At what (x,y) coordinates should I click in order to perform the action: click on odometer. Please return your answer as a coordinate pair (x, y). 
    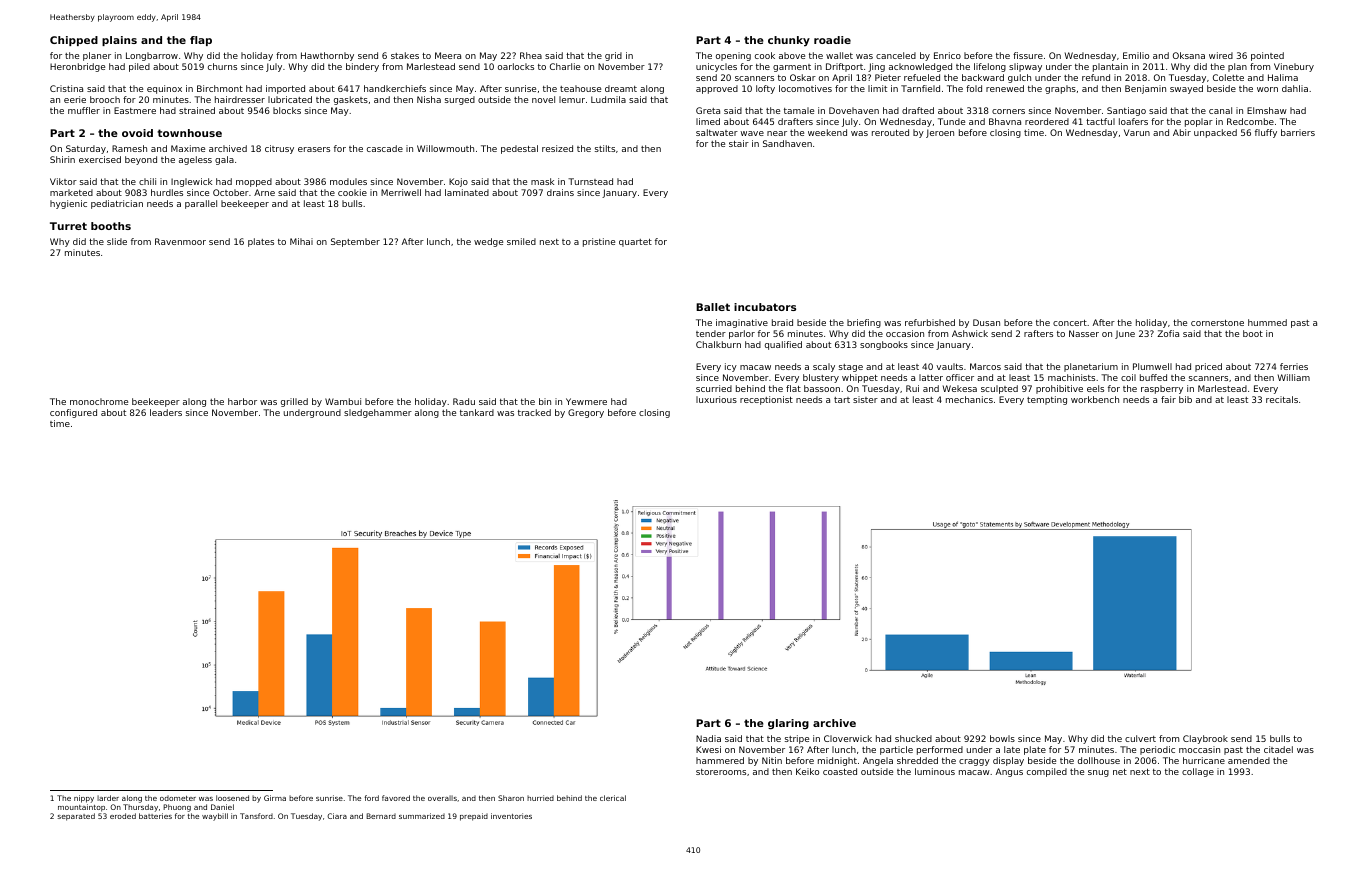
    Looking at the image, I should click on (178, 798).
